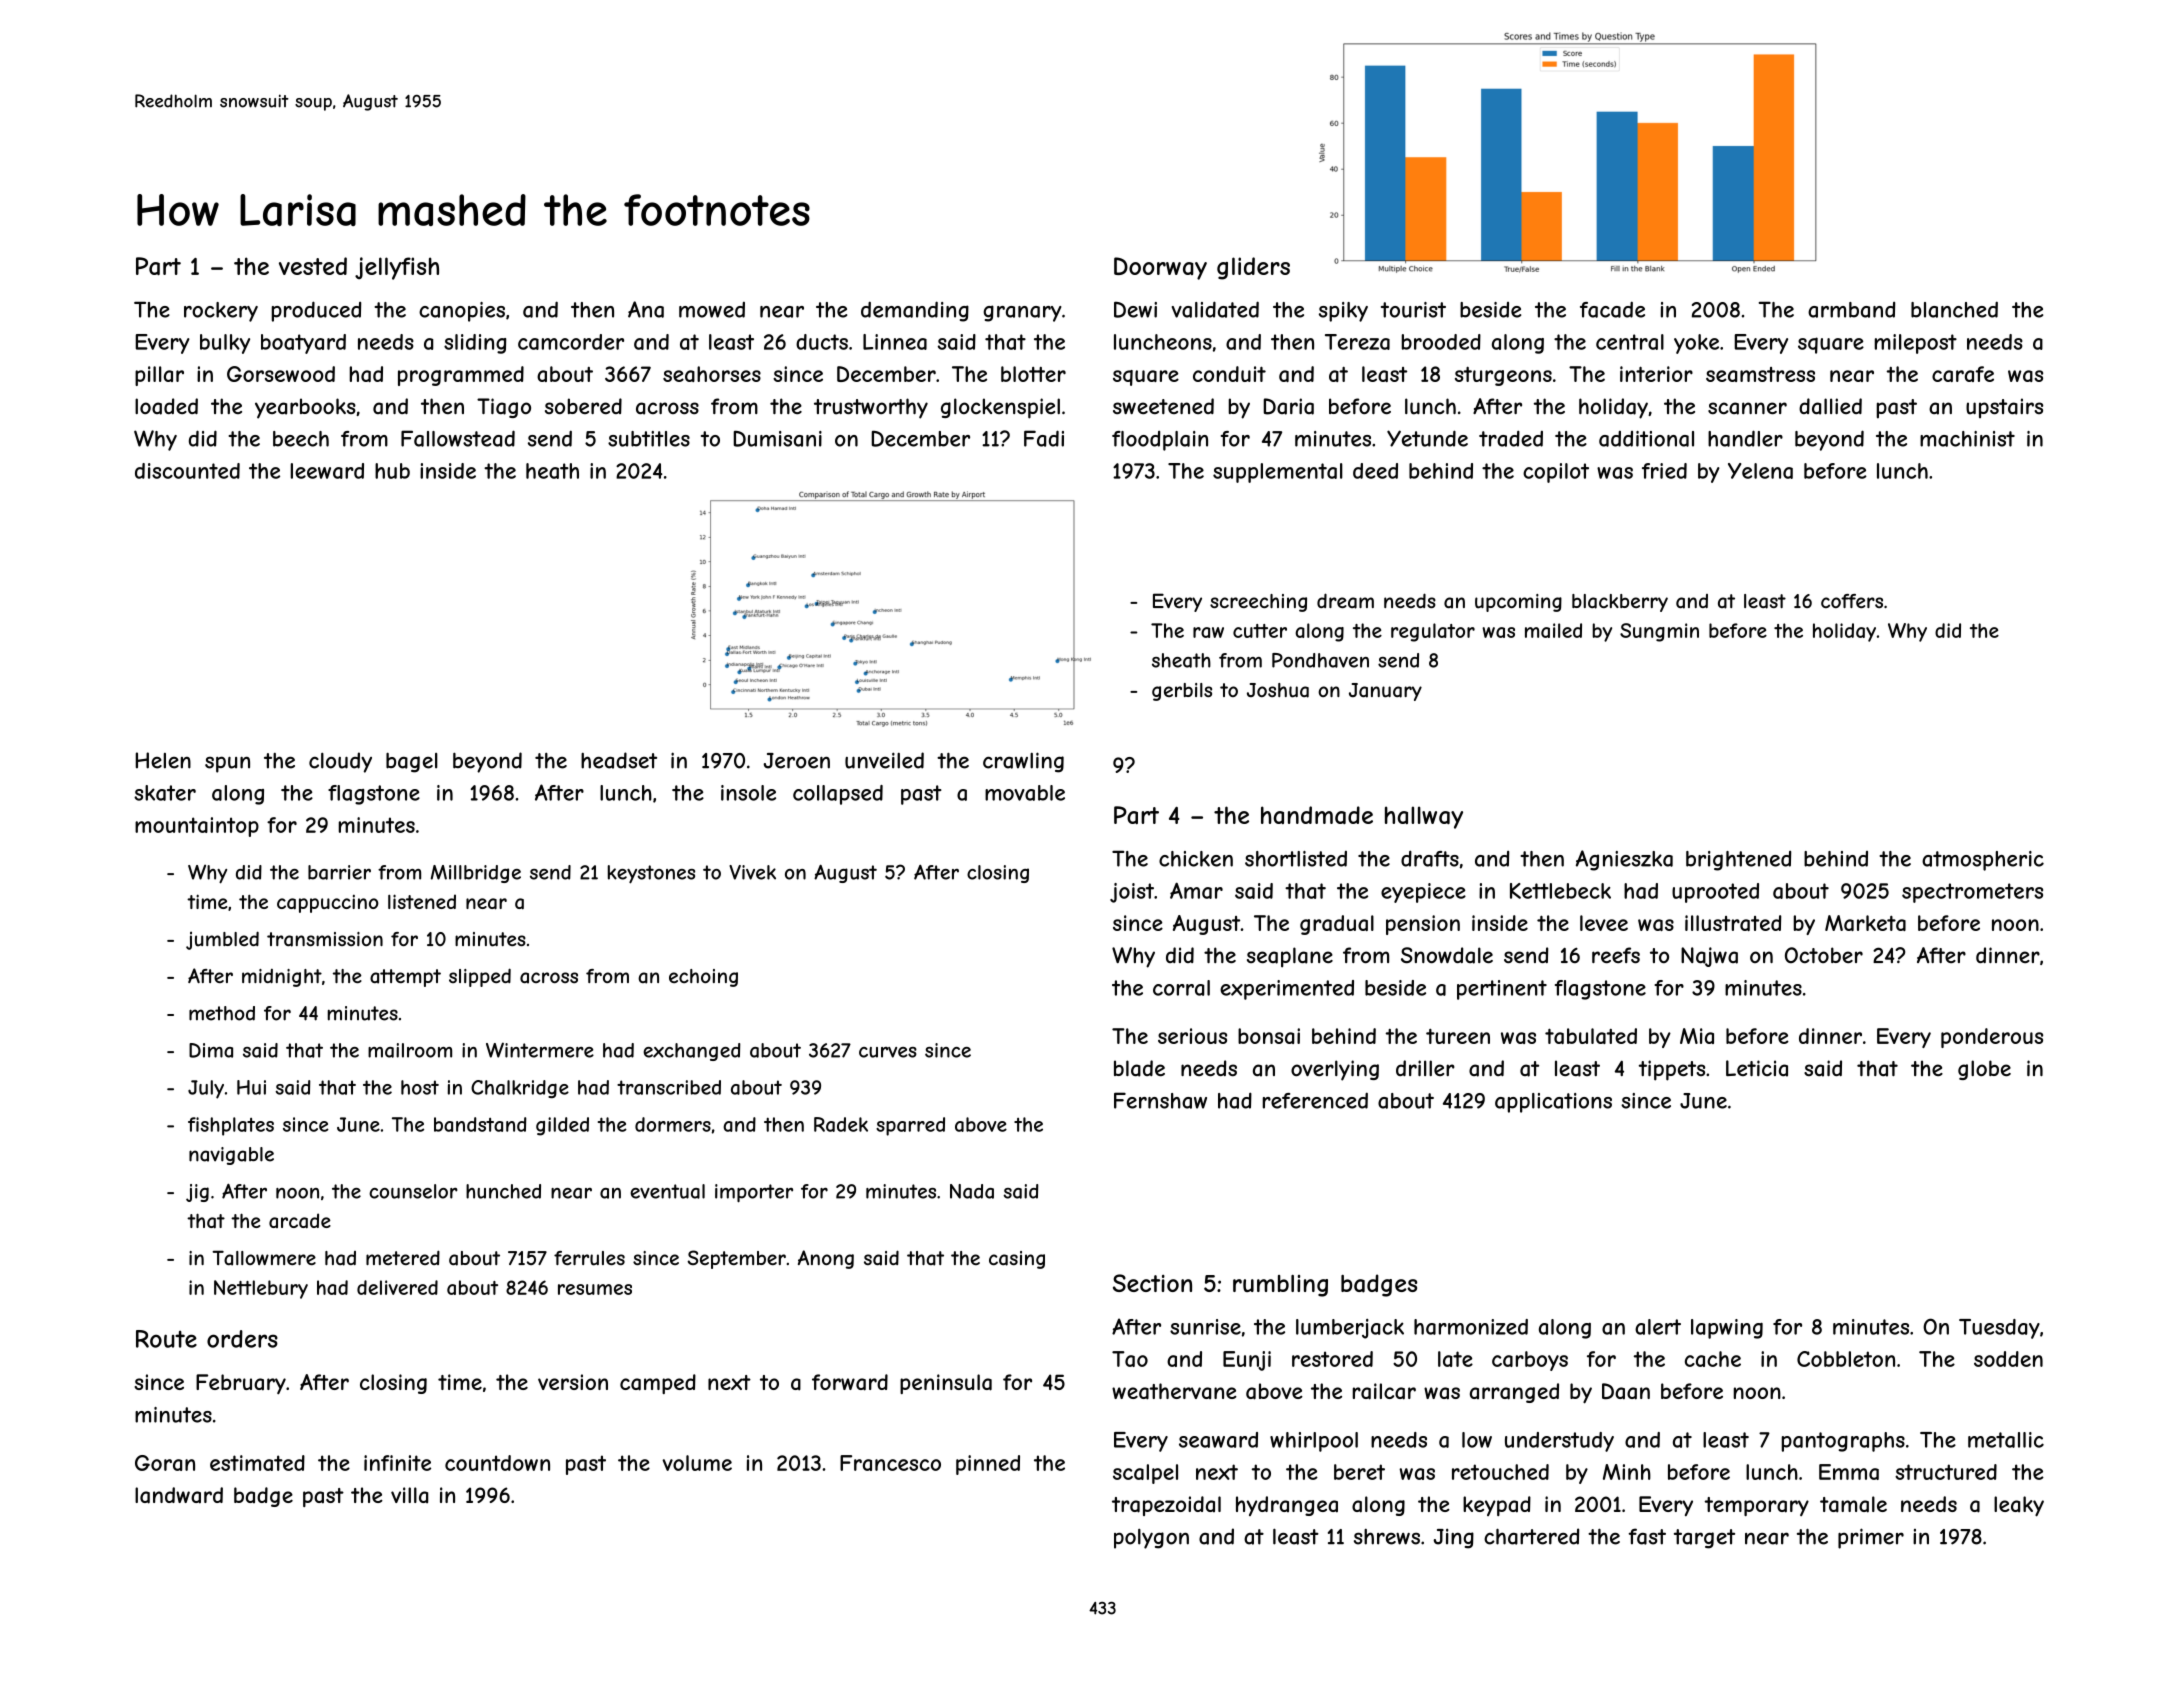 This screenshot has height=1683, width=2178. Describe the element at coordinates (1258, 603) in the screenshot. I see `screeching` at that location.
